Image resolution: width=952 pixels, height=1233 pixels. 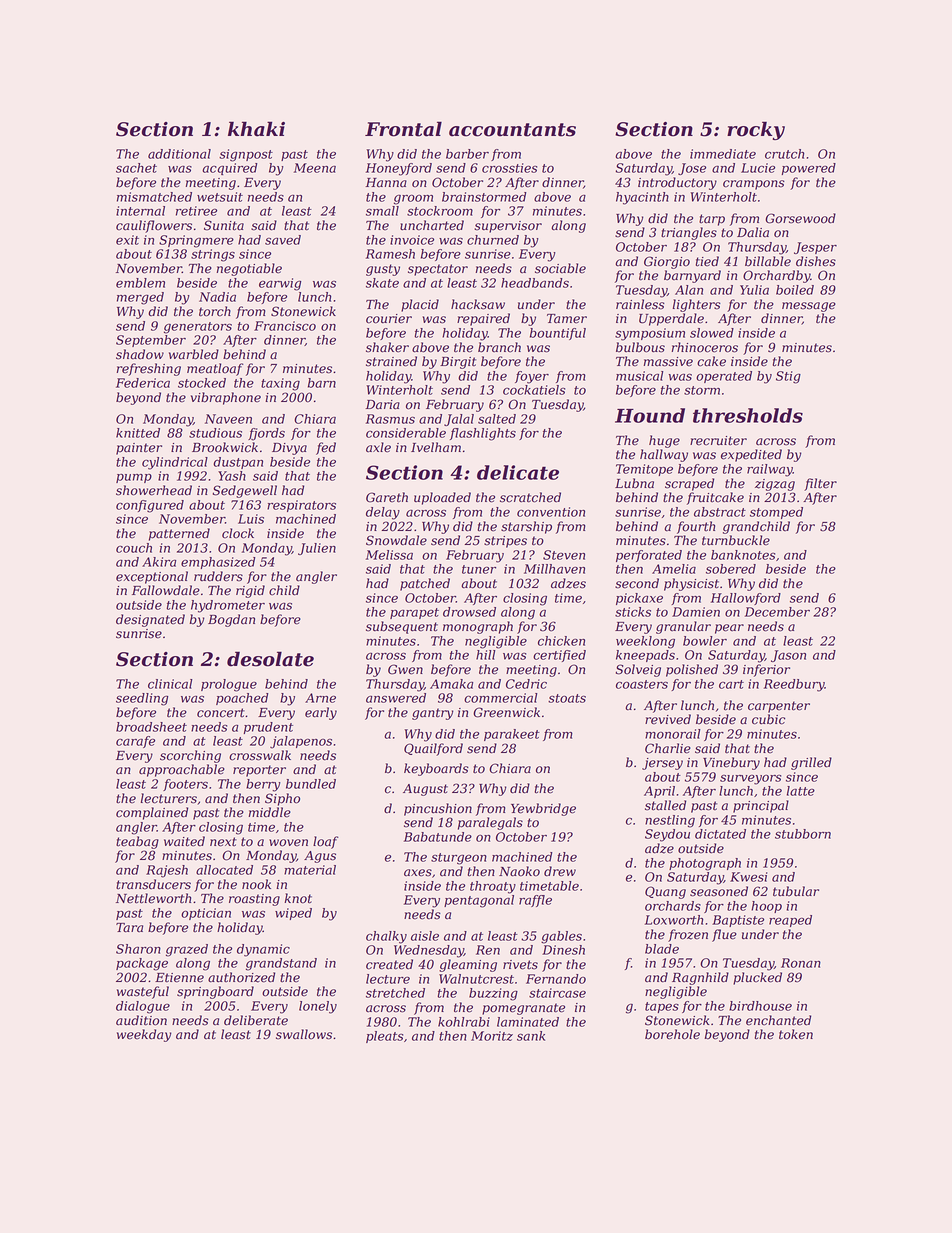 What do you see at coordinates (140, 283) in the screenshot?
I see `emblem` at bounding box center [140, 283].
